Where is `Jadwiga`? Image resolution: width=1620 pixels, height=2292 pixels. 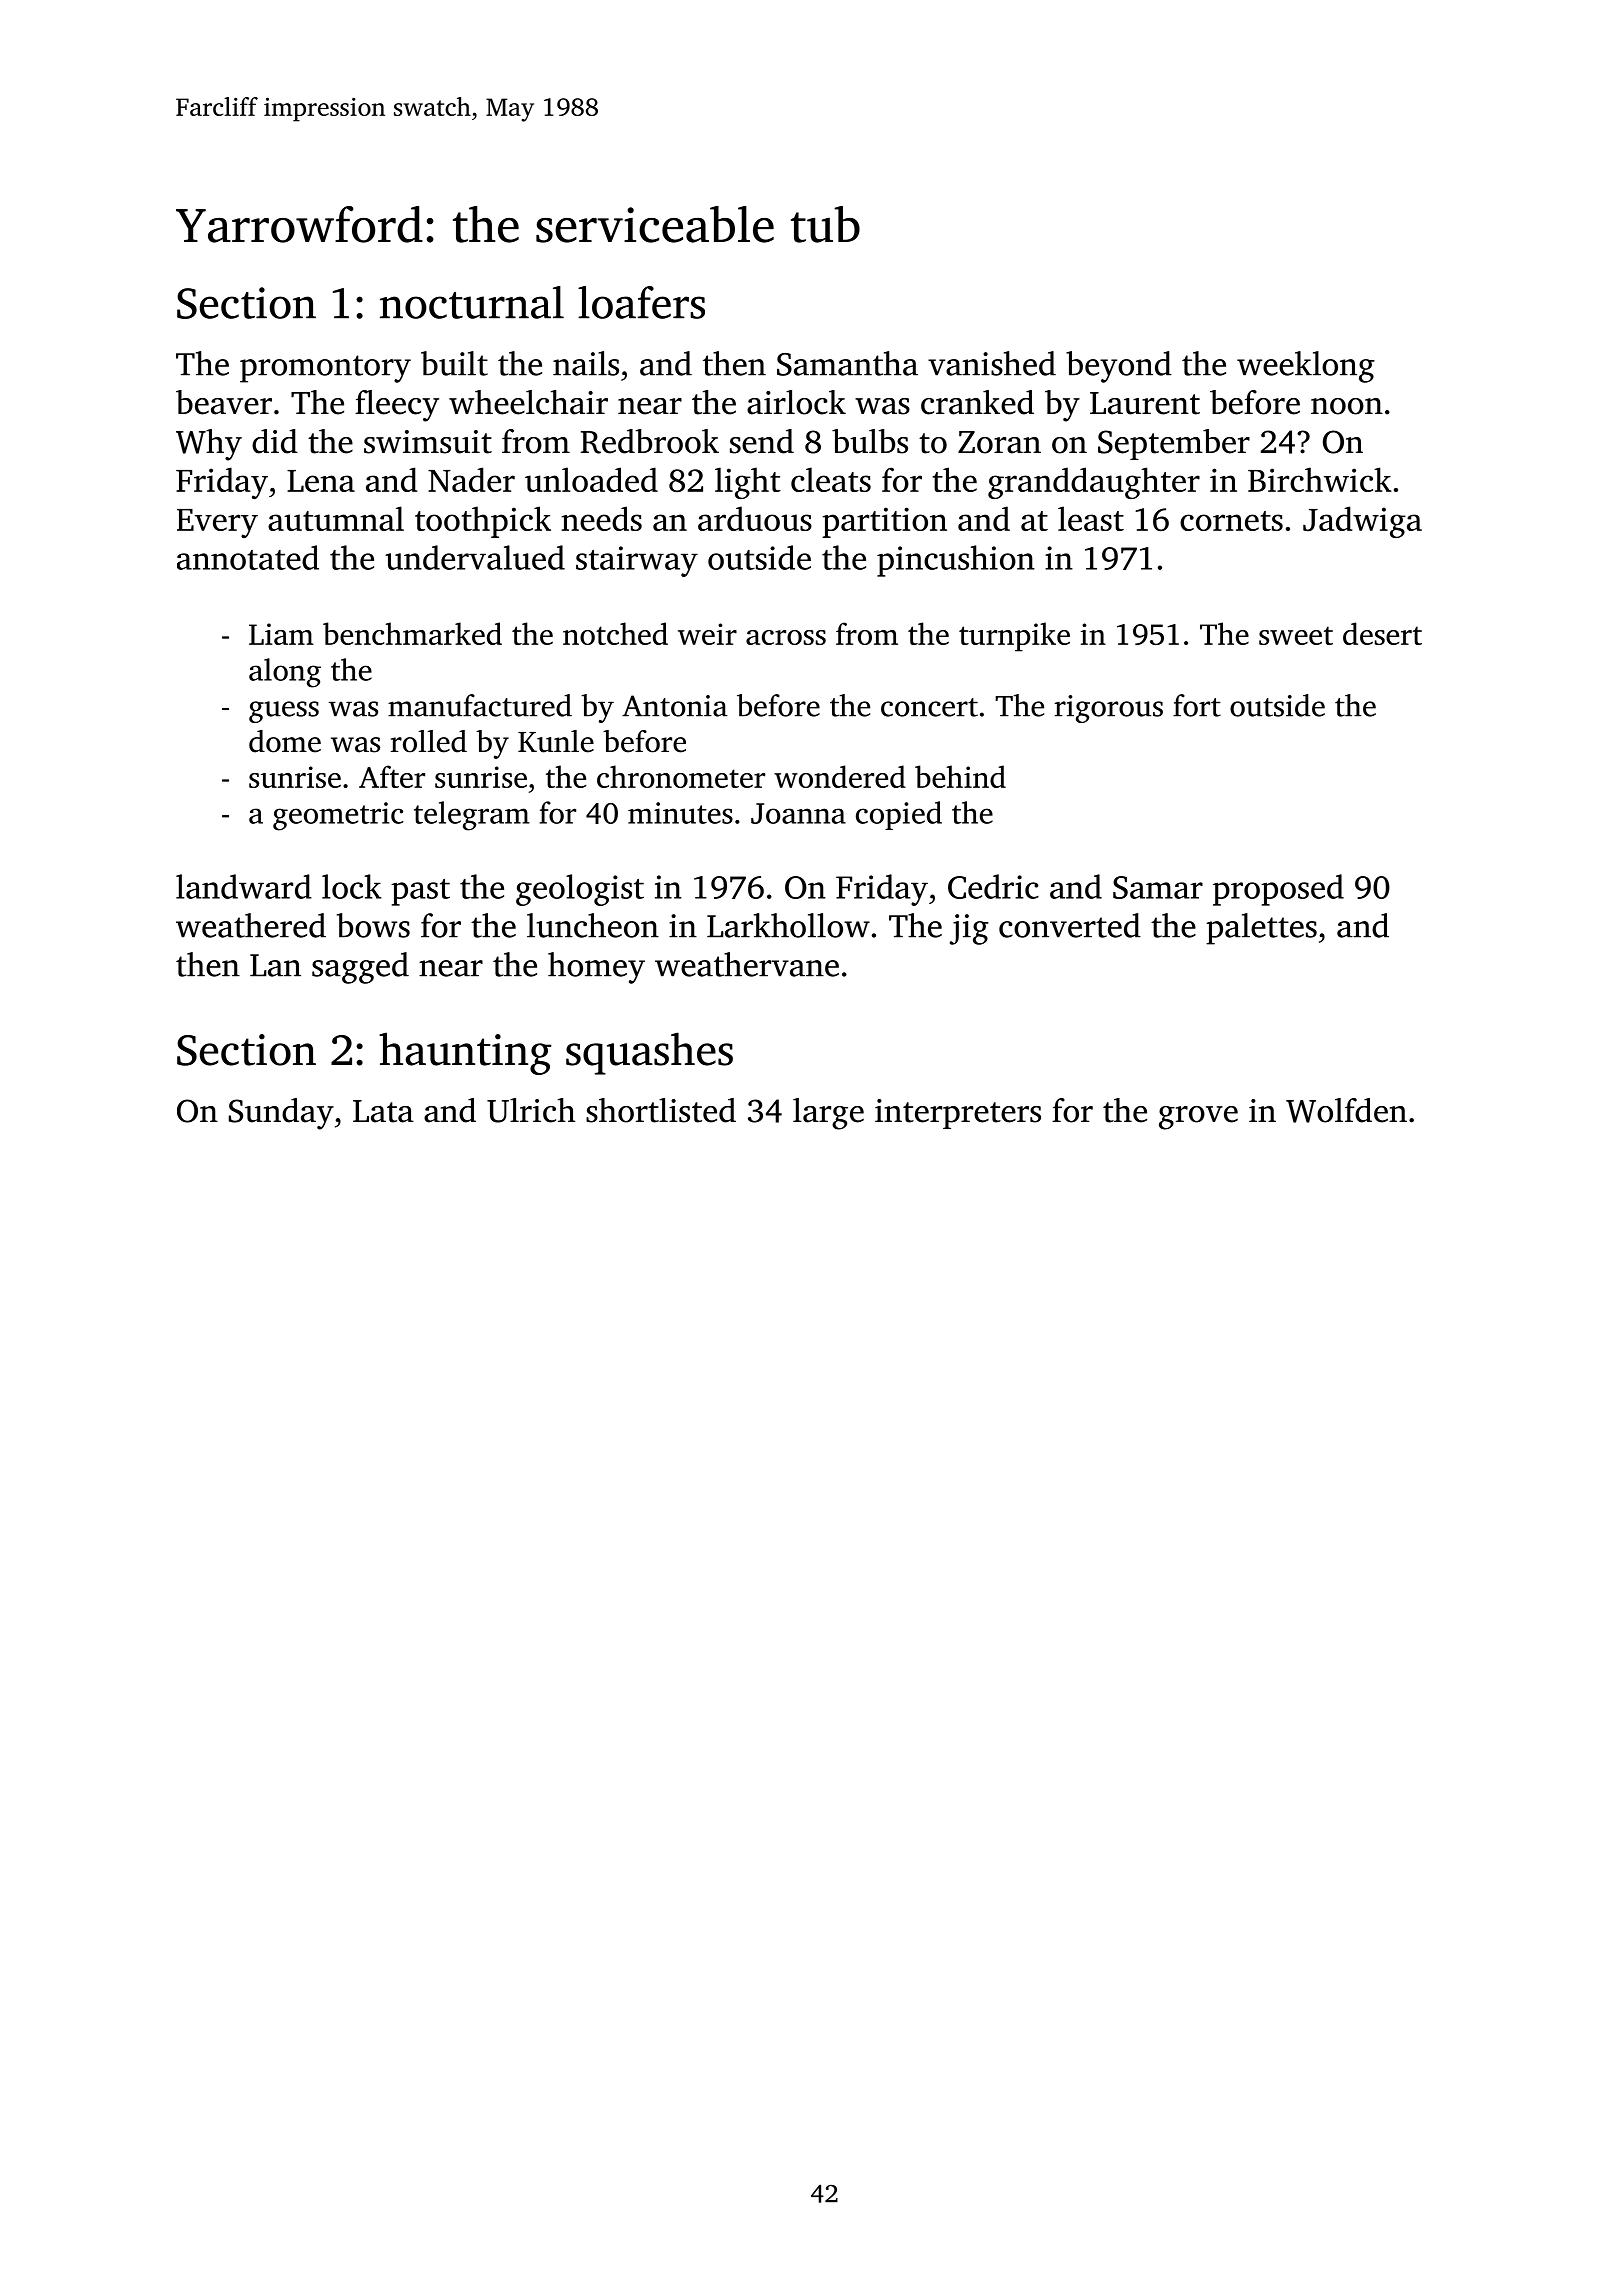
Jadwiga is located at coordinates (1362, 522).
